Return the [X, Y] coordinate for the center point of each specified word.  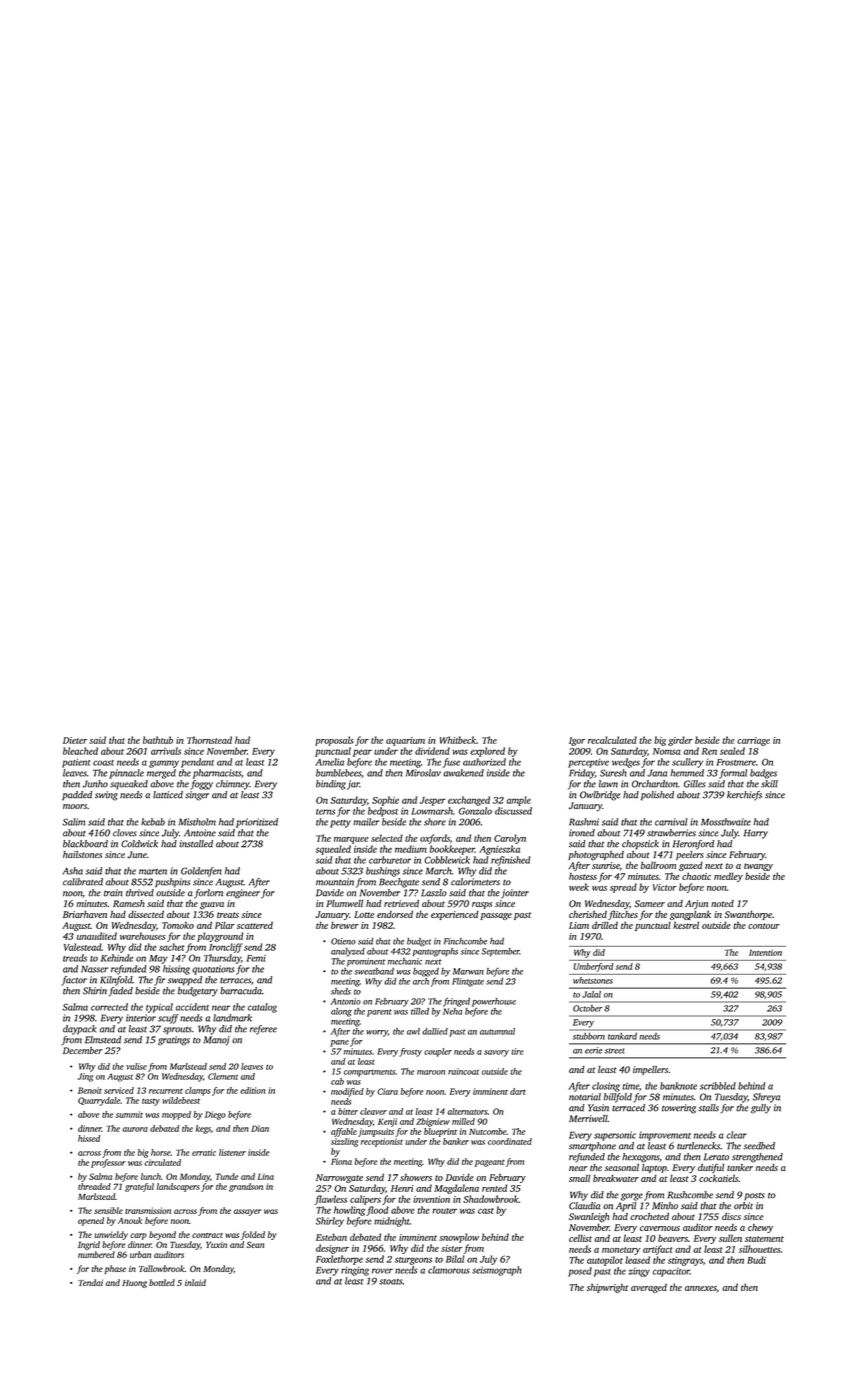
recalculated [612, 740]
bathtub [158, 740]
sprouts [177, 1030]
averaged [649, 1288]
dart [518, 1091]
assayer [248, 1212]
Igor [577, 741]
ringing [355, 1271]
